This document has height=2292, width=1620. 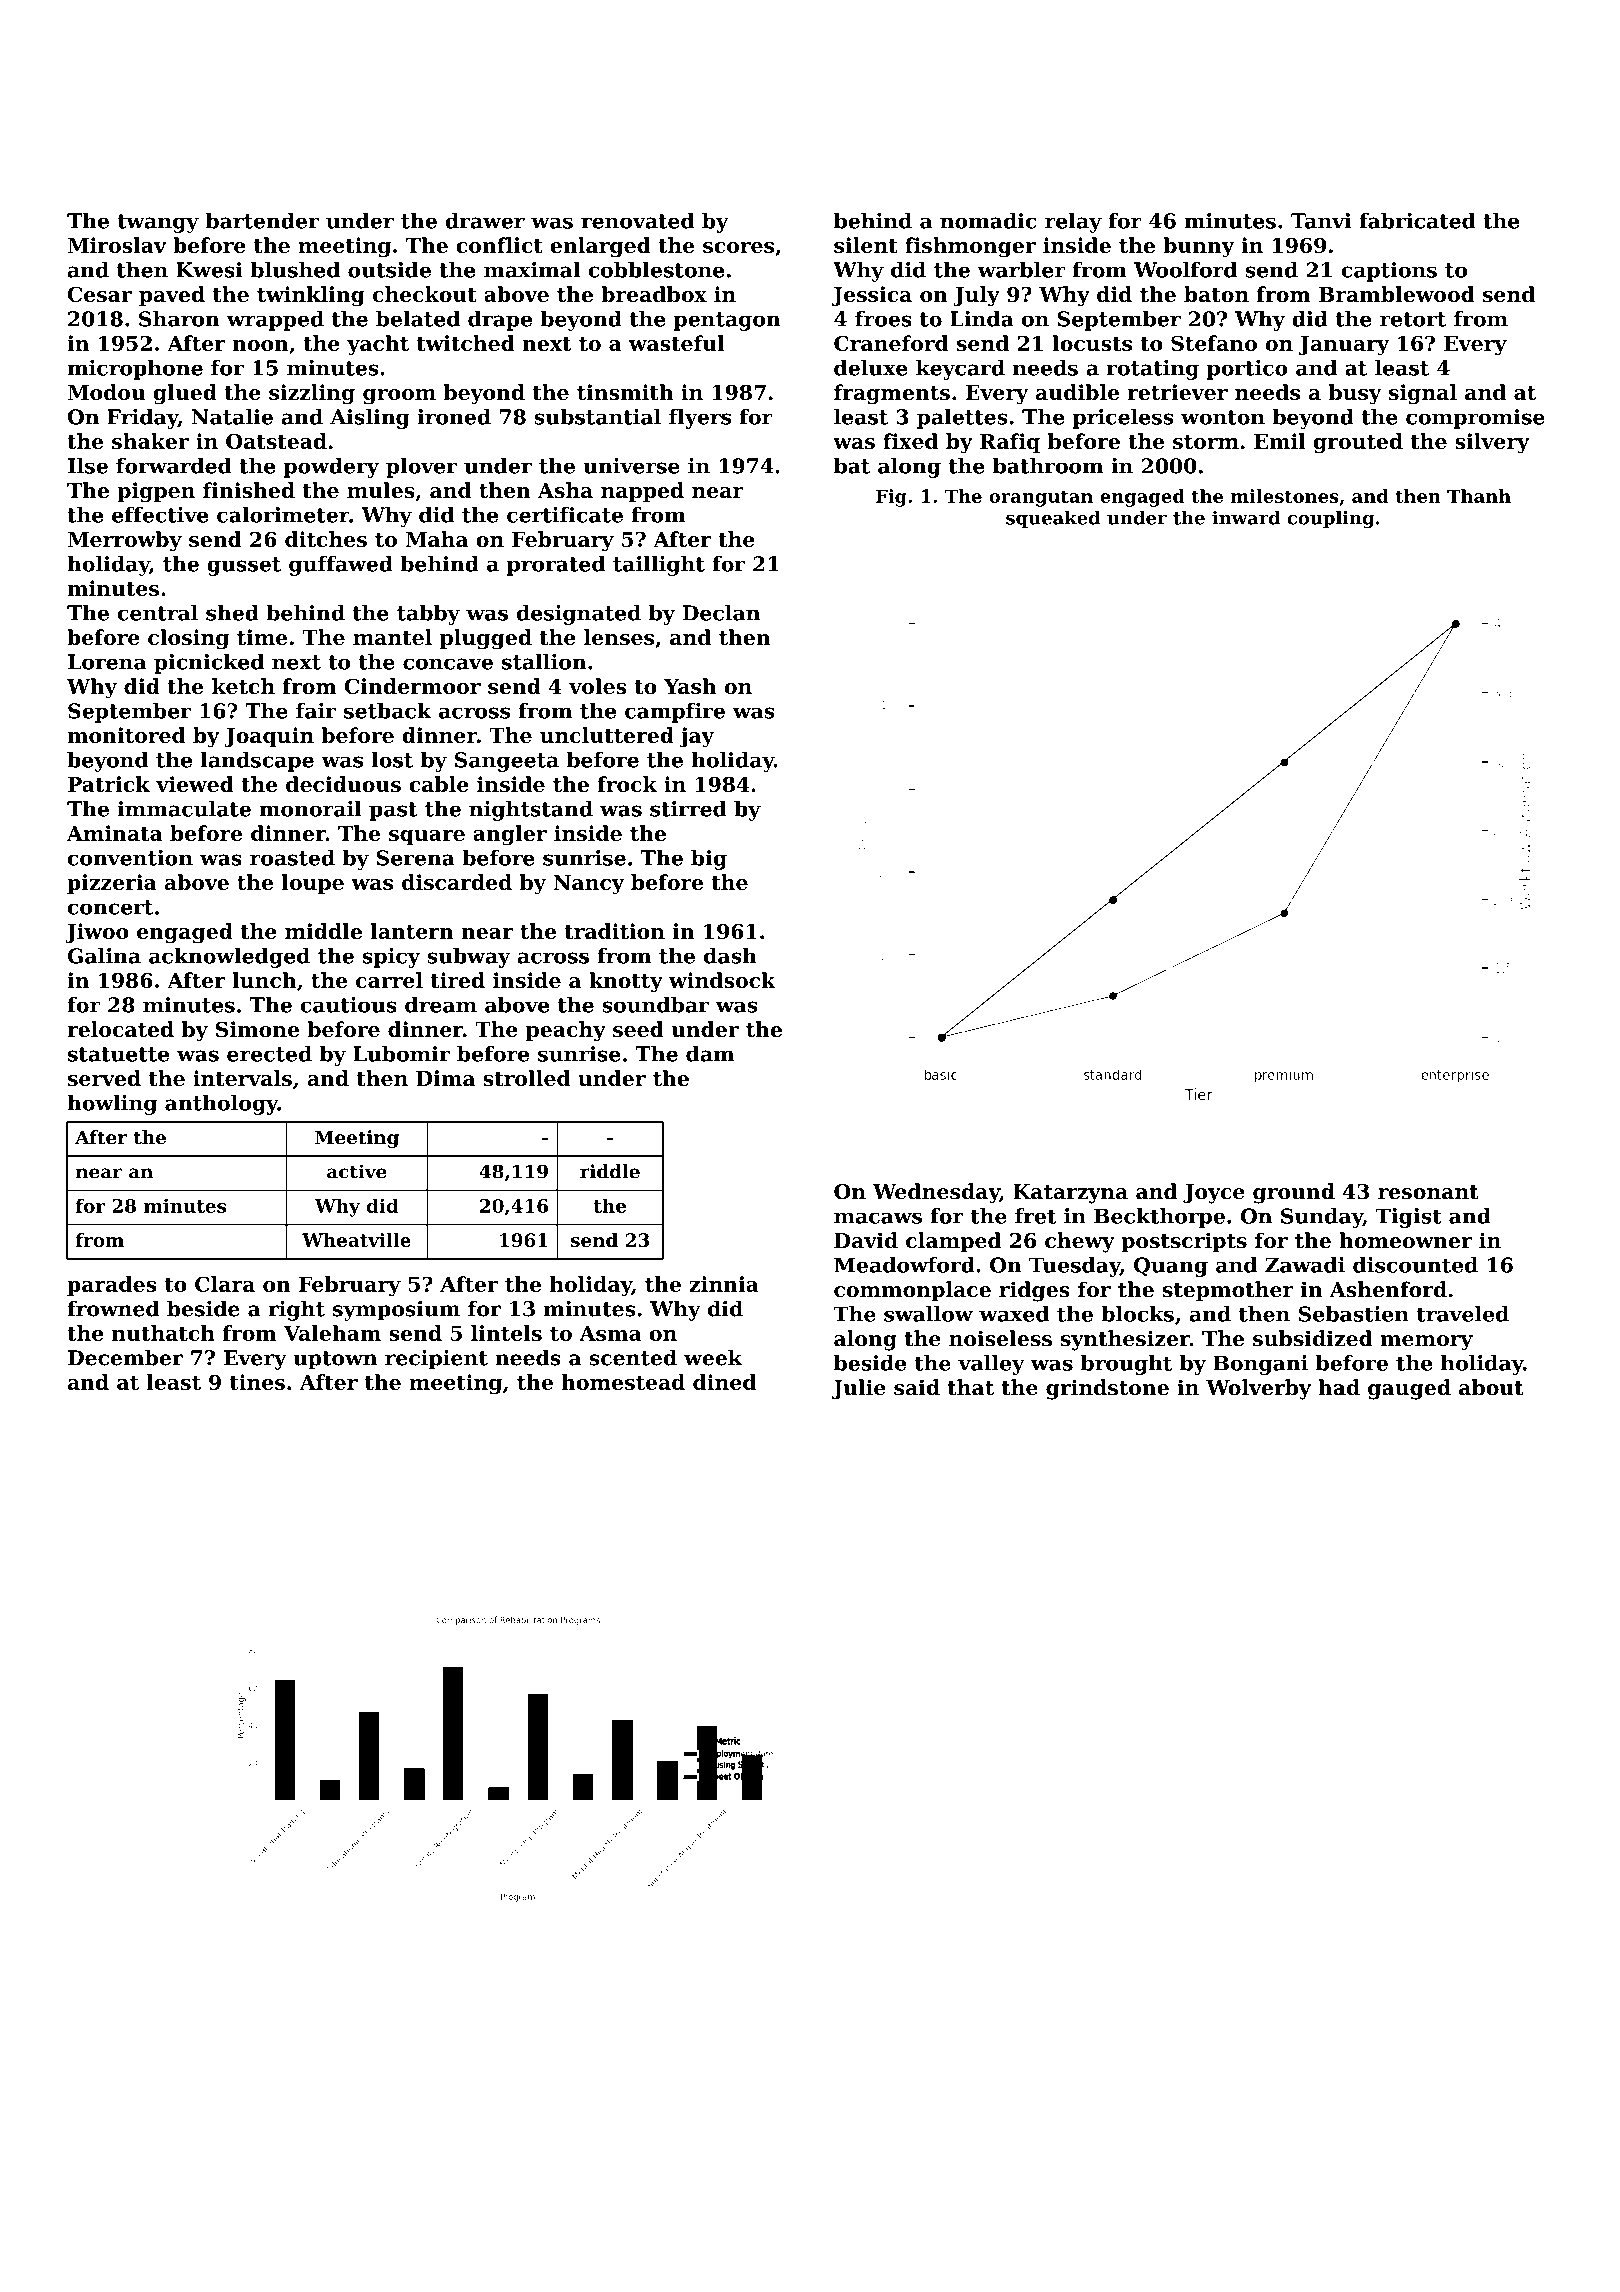 What do you see at coordinates (1331, 519) in the document?
I see `coupling` at bounding box center [1331, 519].
